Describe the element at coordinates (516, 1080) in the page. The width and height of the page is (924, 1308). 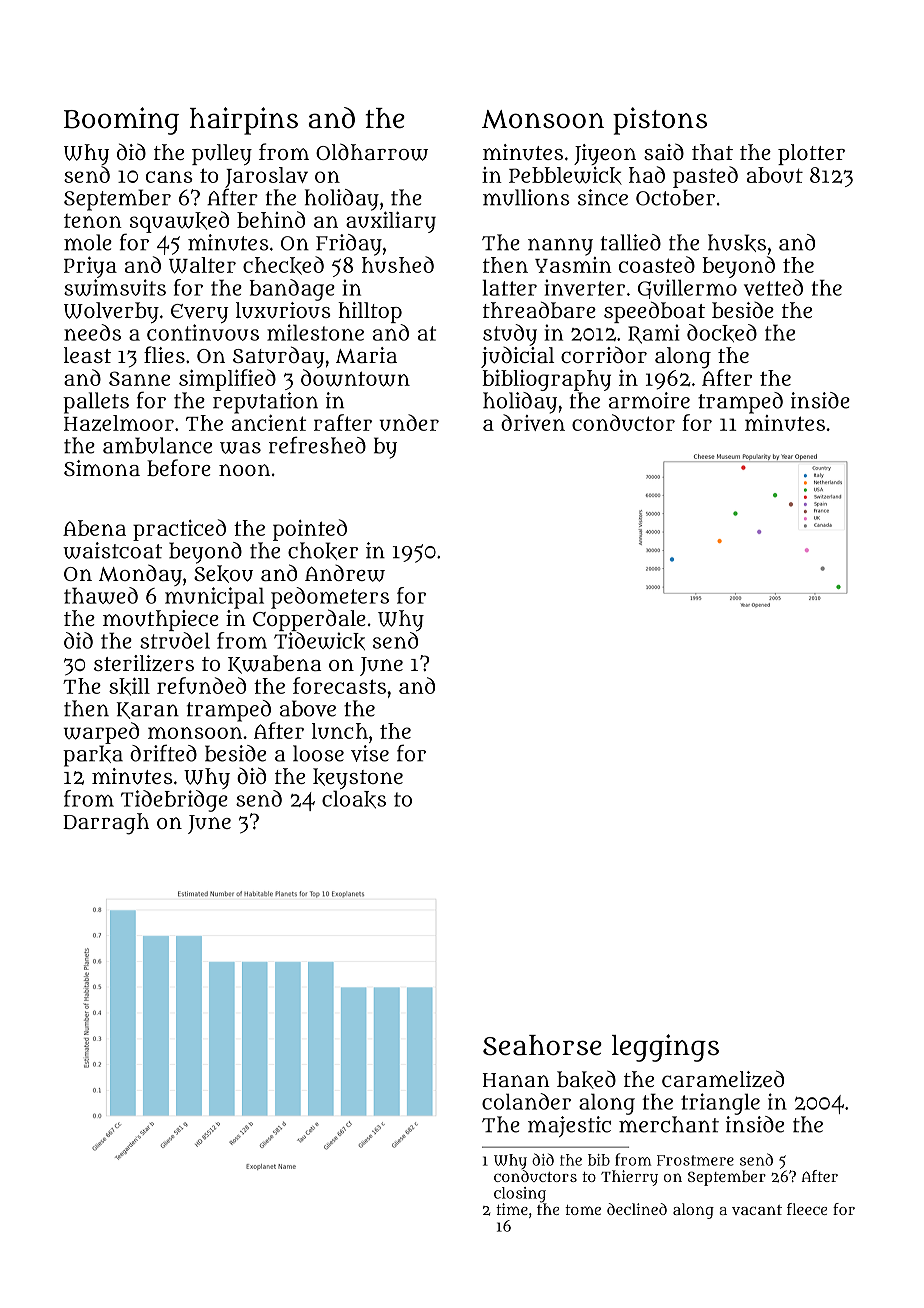
I see `Hanan` at that location.
